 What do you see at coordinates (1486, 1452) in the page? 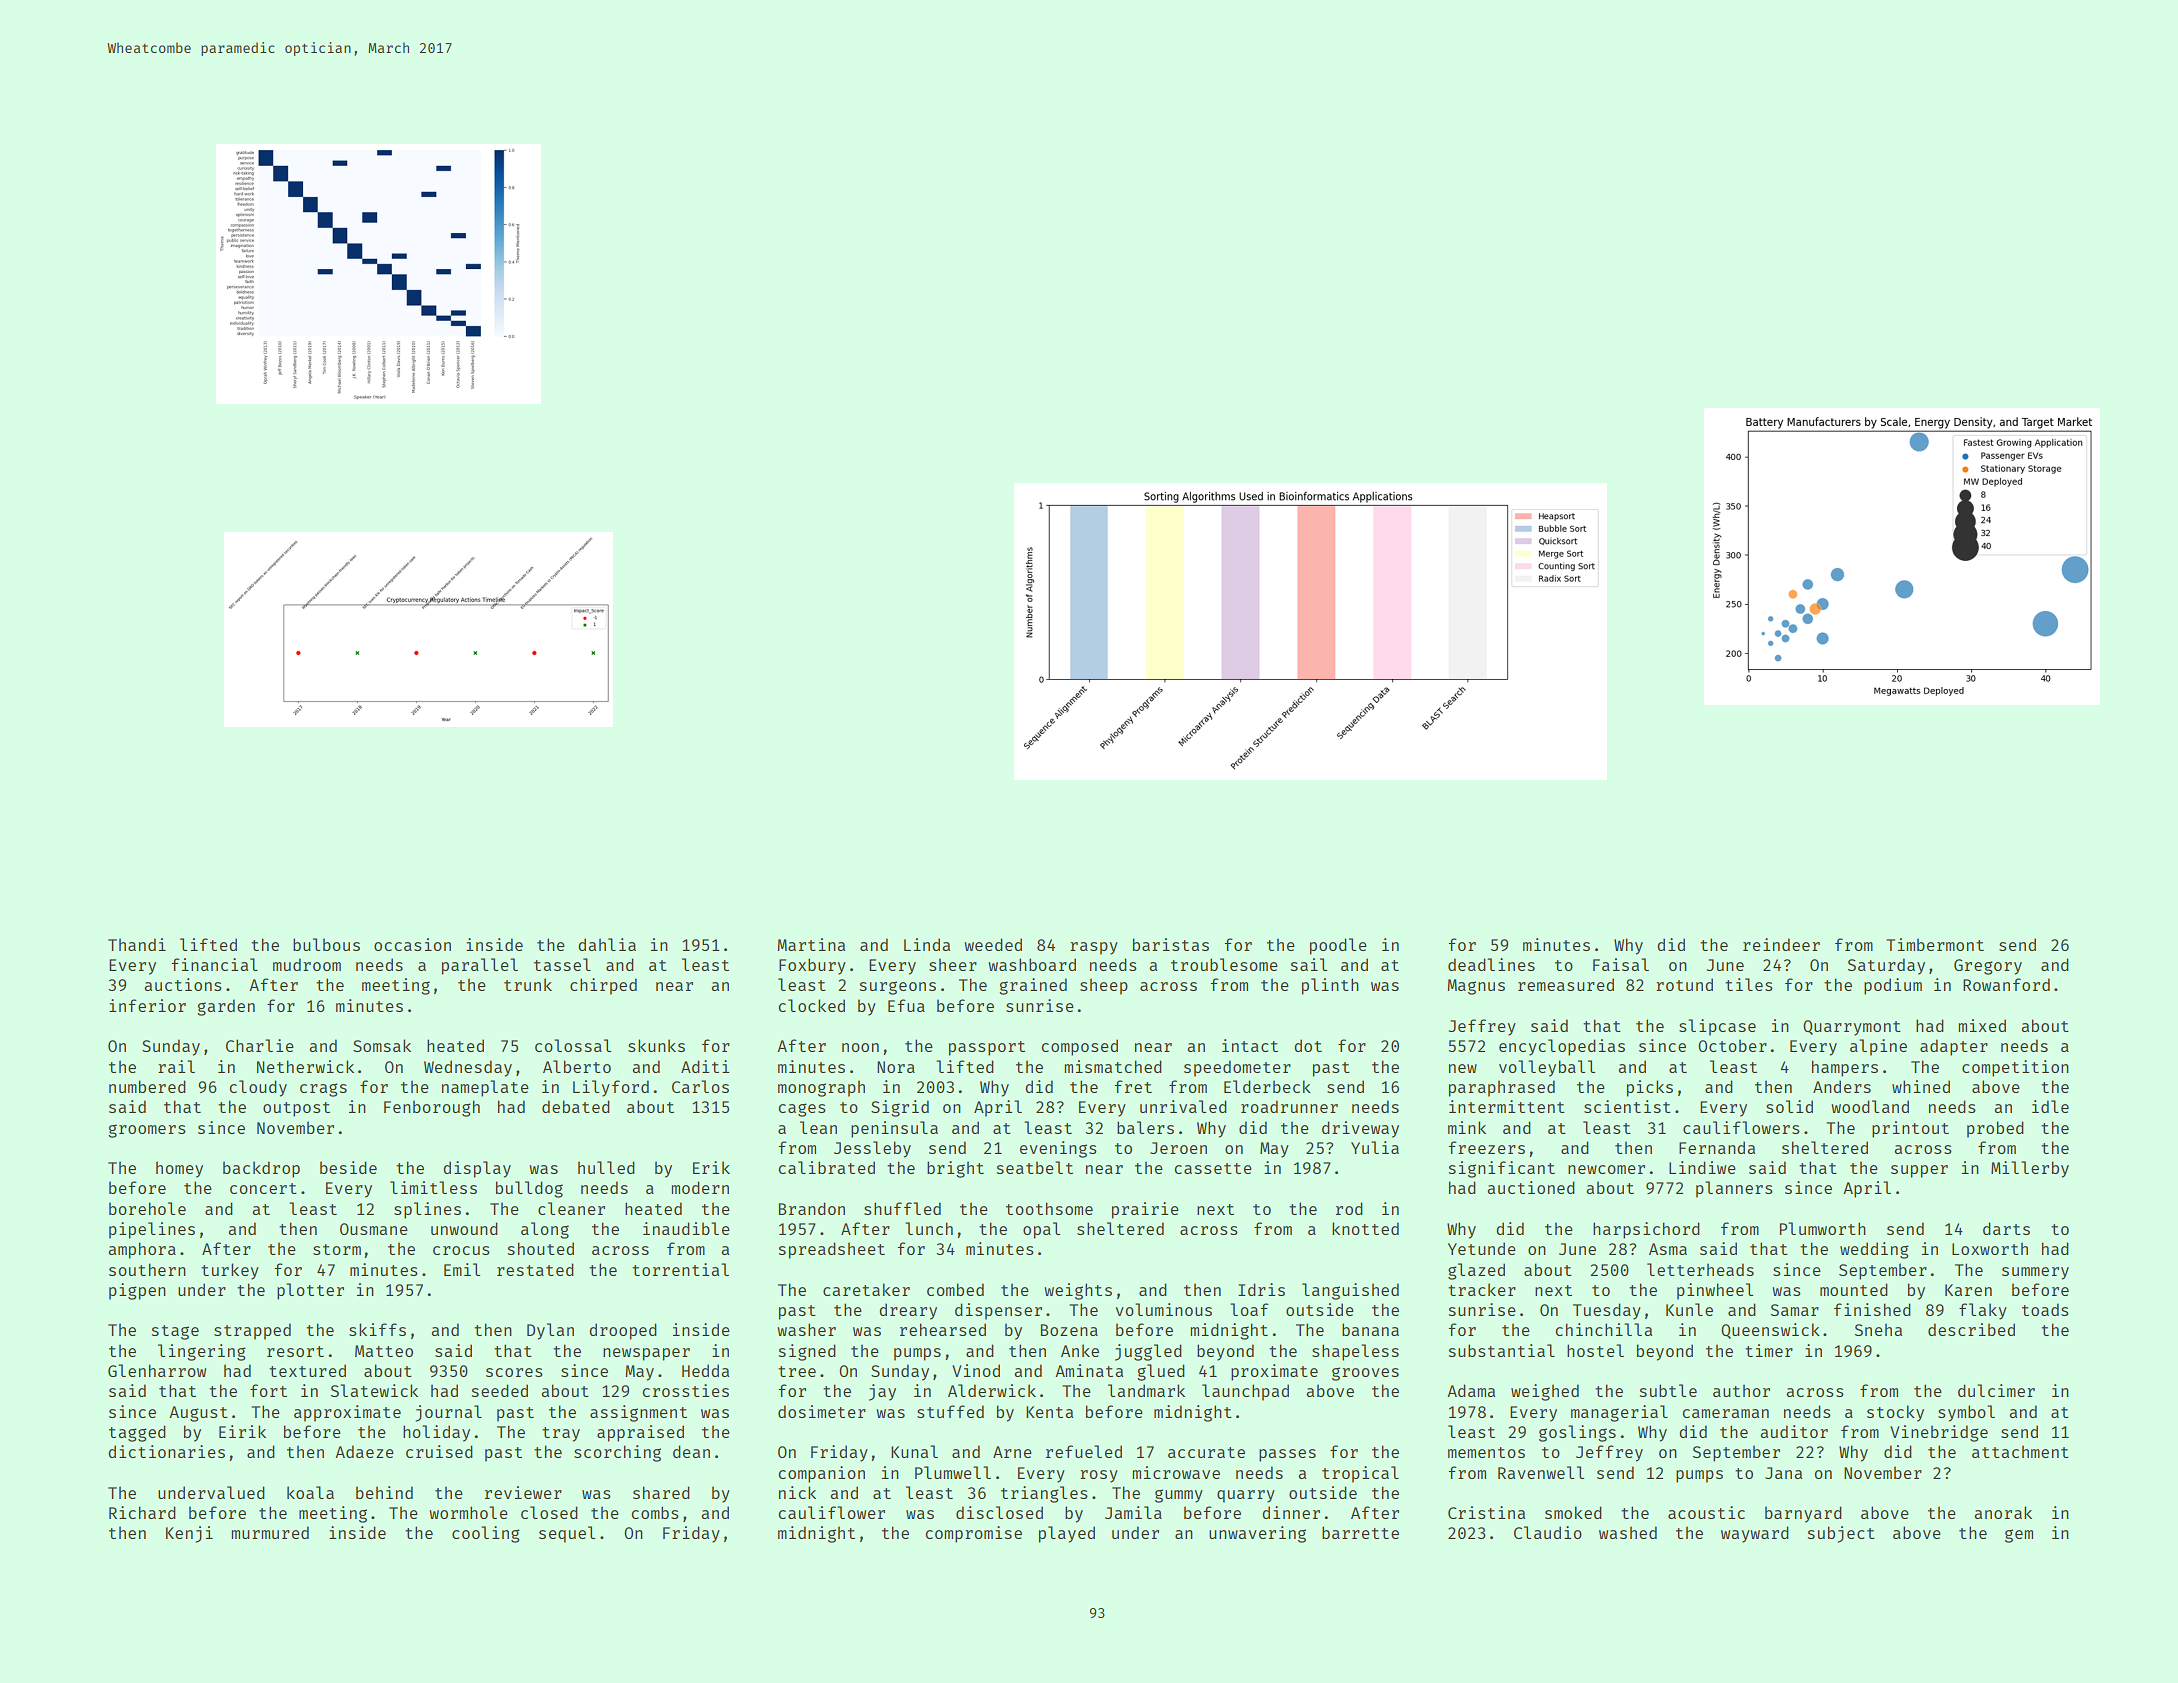
I see `mementos` at bounding box center [1486, 1452].
